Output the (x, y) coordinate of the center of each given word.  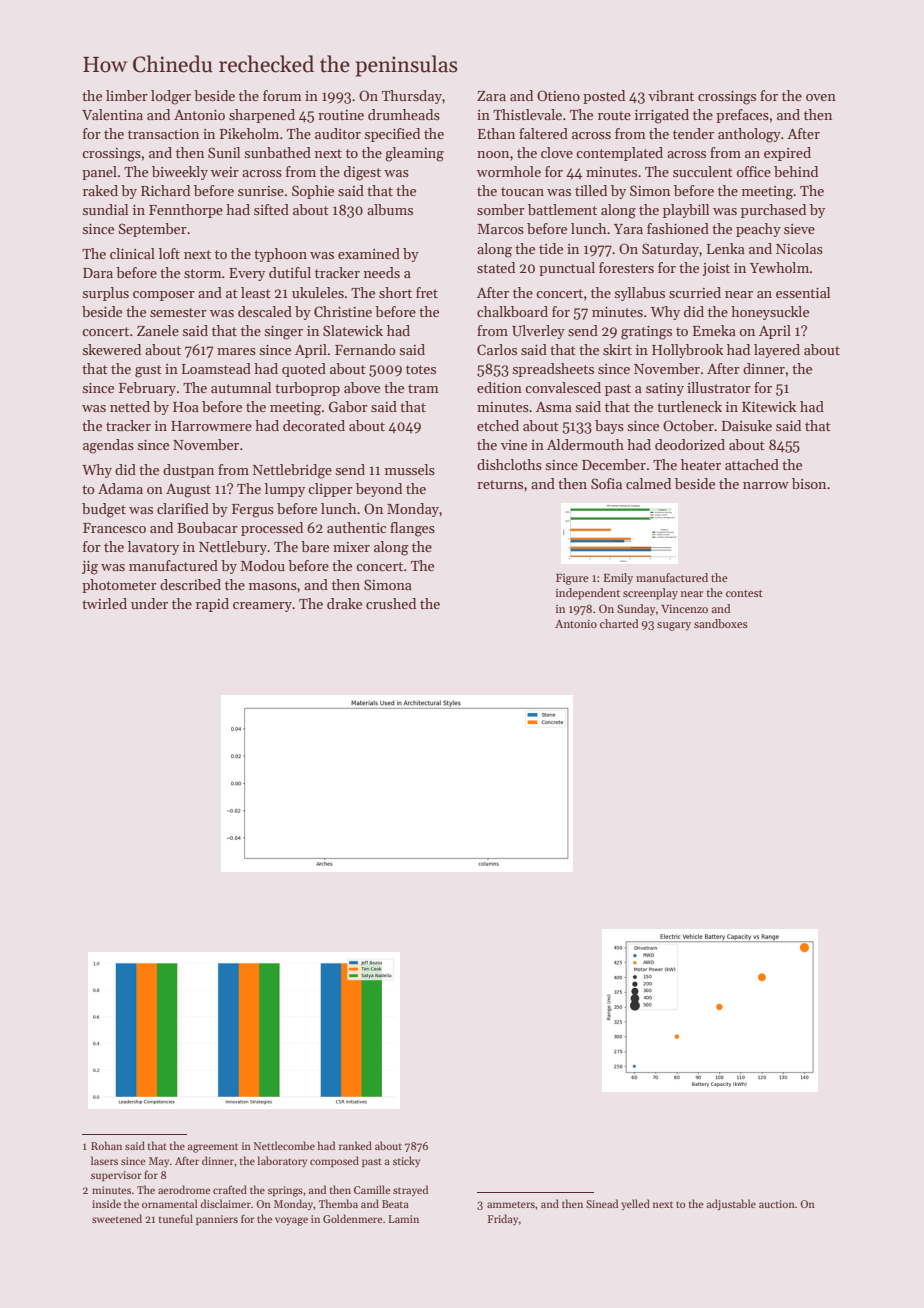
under (149, 603)
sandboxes (721, 623)
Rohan (106, 1145)
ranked (355, 1145)
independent (588, 594)
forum (282, 95)
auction (777, 1204)
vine (514, 445)
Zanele (158, 330)
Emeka (714, 330)
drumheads (404, 114)
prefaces (742, 116)
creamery (262, 607)
